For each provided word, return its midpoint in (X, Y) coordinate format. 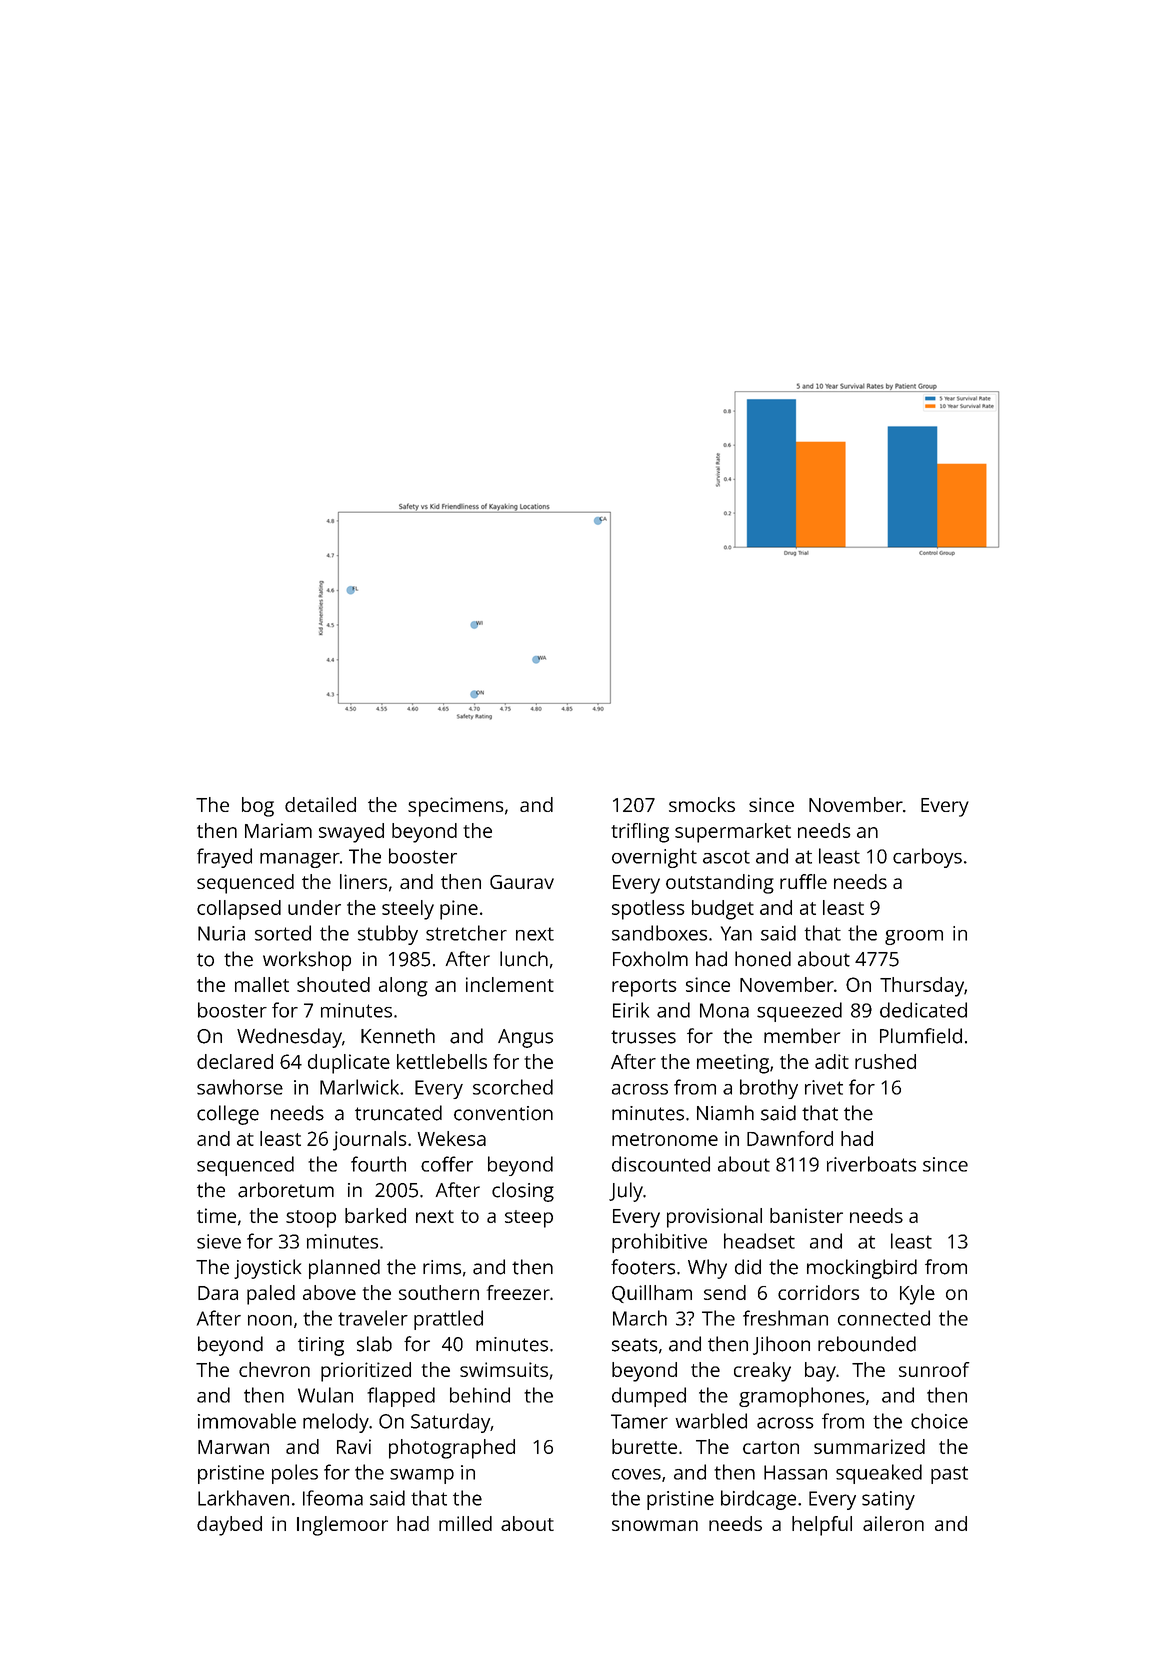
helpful (822, 1526)
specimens (455, 807)
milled (465, 1523)
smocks (702, 804)
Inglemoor (342, 1526)
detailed (320, 804)
